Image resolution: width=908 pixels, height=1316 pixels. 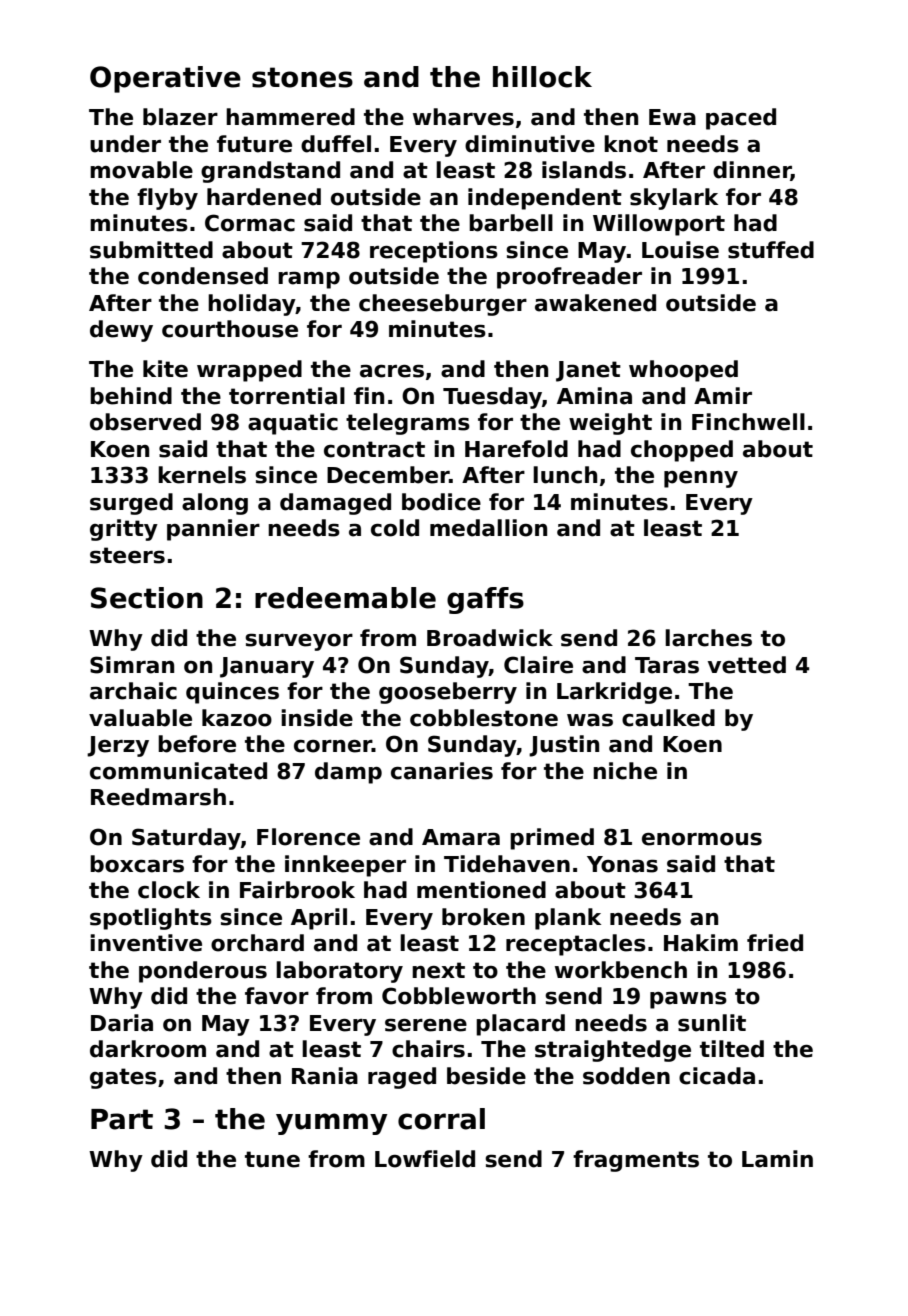 What do you see at coordinates (277, 996) in the screenshot?
I see `favor` at bounding box center [277, 996].
